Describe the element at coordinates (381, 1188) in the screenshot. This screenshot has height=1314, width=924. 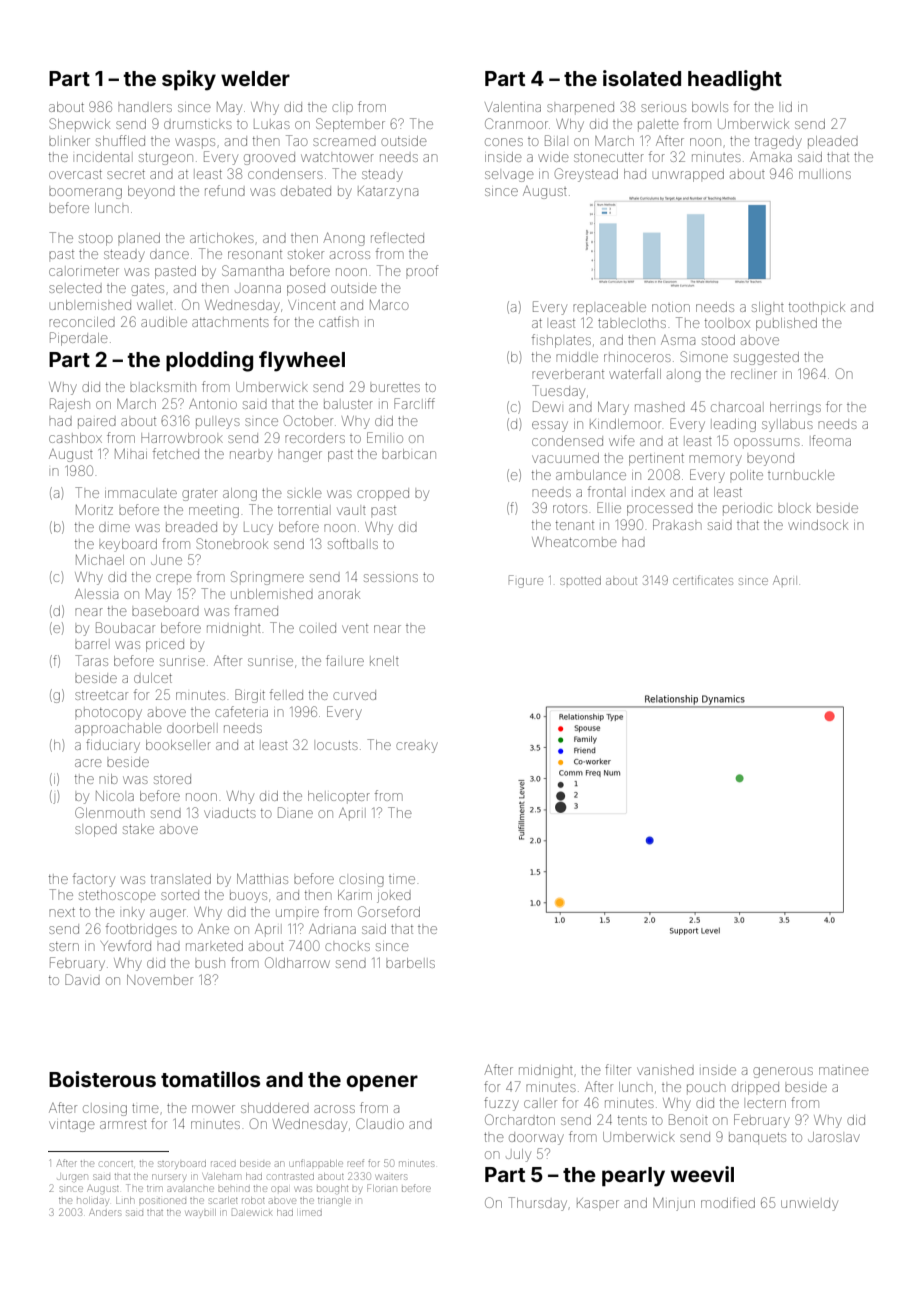
I see `Florian` at that location.
